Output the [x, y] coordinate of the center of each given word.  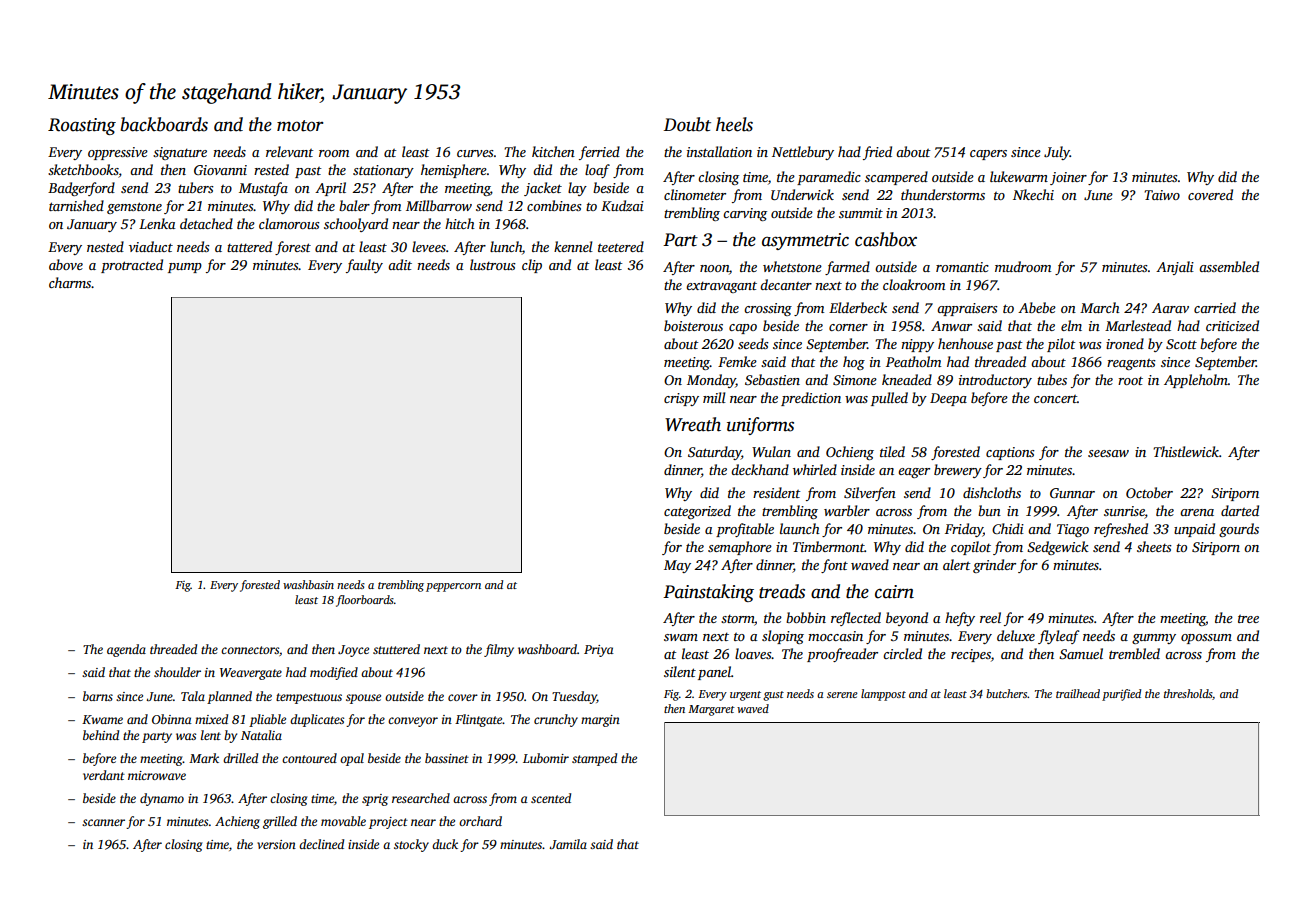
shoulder [177, 672]
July [1057, 153]
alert [956, 564]
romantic [962, 267]
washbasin [308, 584]
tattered [249, 246]
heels [734, 124]
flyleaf [1058, 637]
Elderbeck [858, 307]
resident [776, 492]
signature [180, 153]
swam [681, 637]
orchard [480, 821]
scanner [103, 822]
